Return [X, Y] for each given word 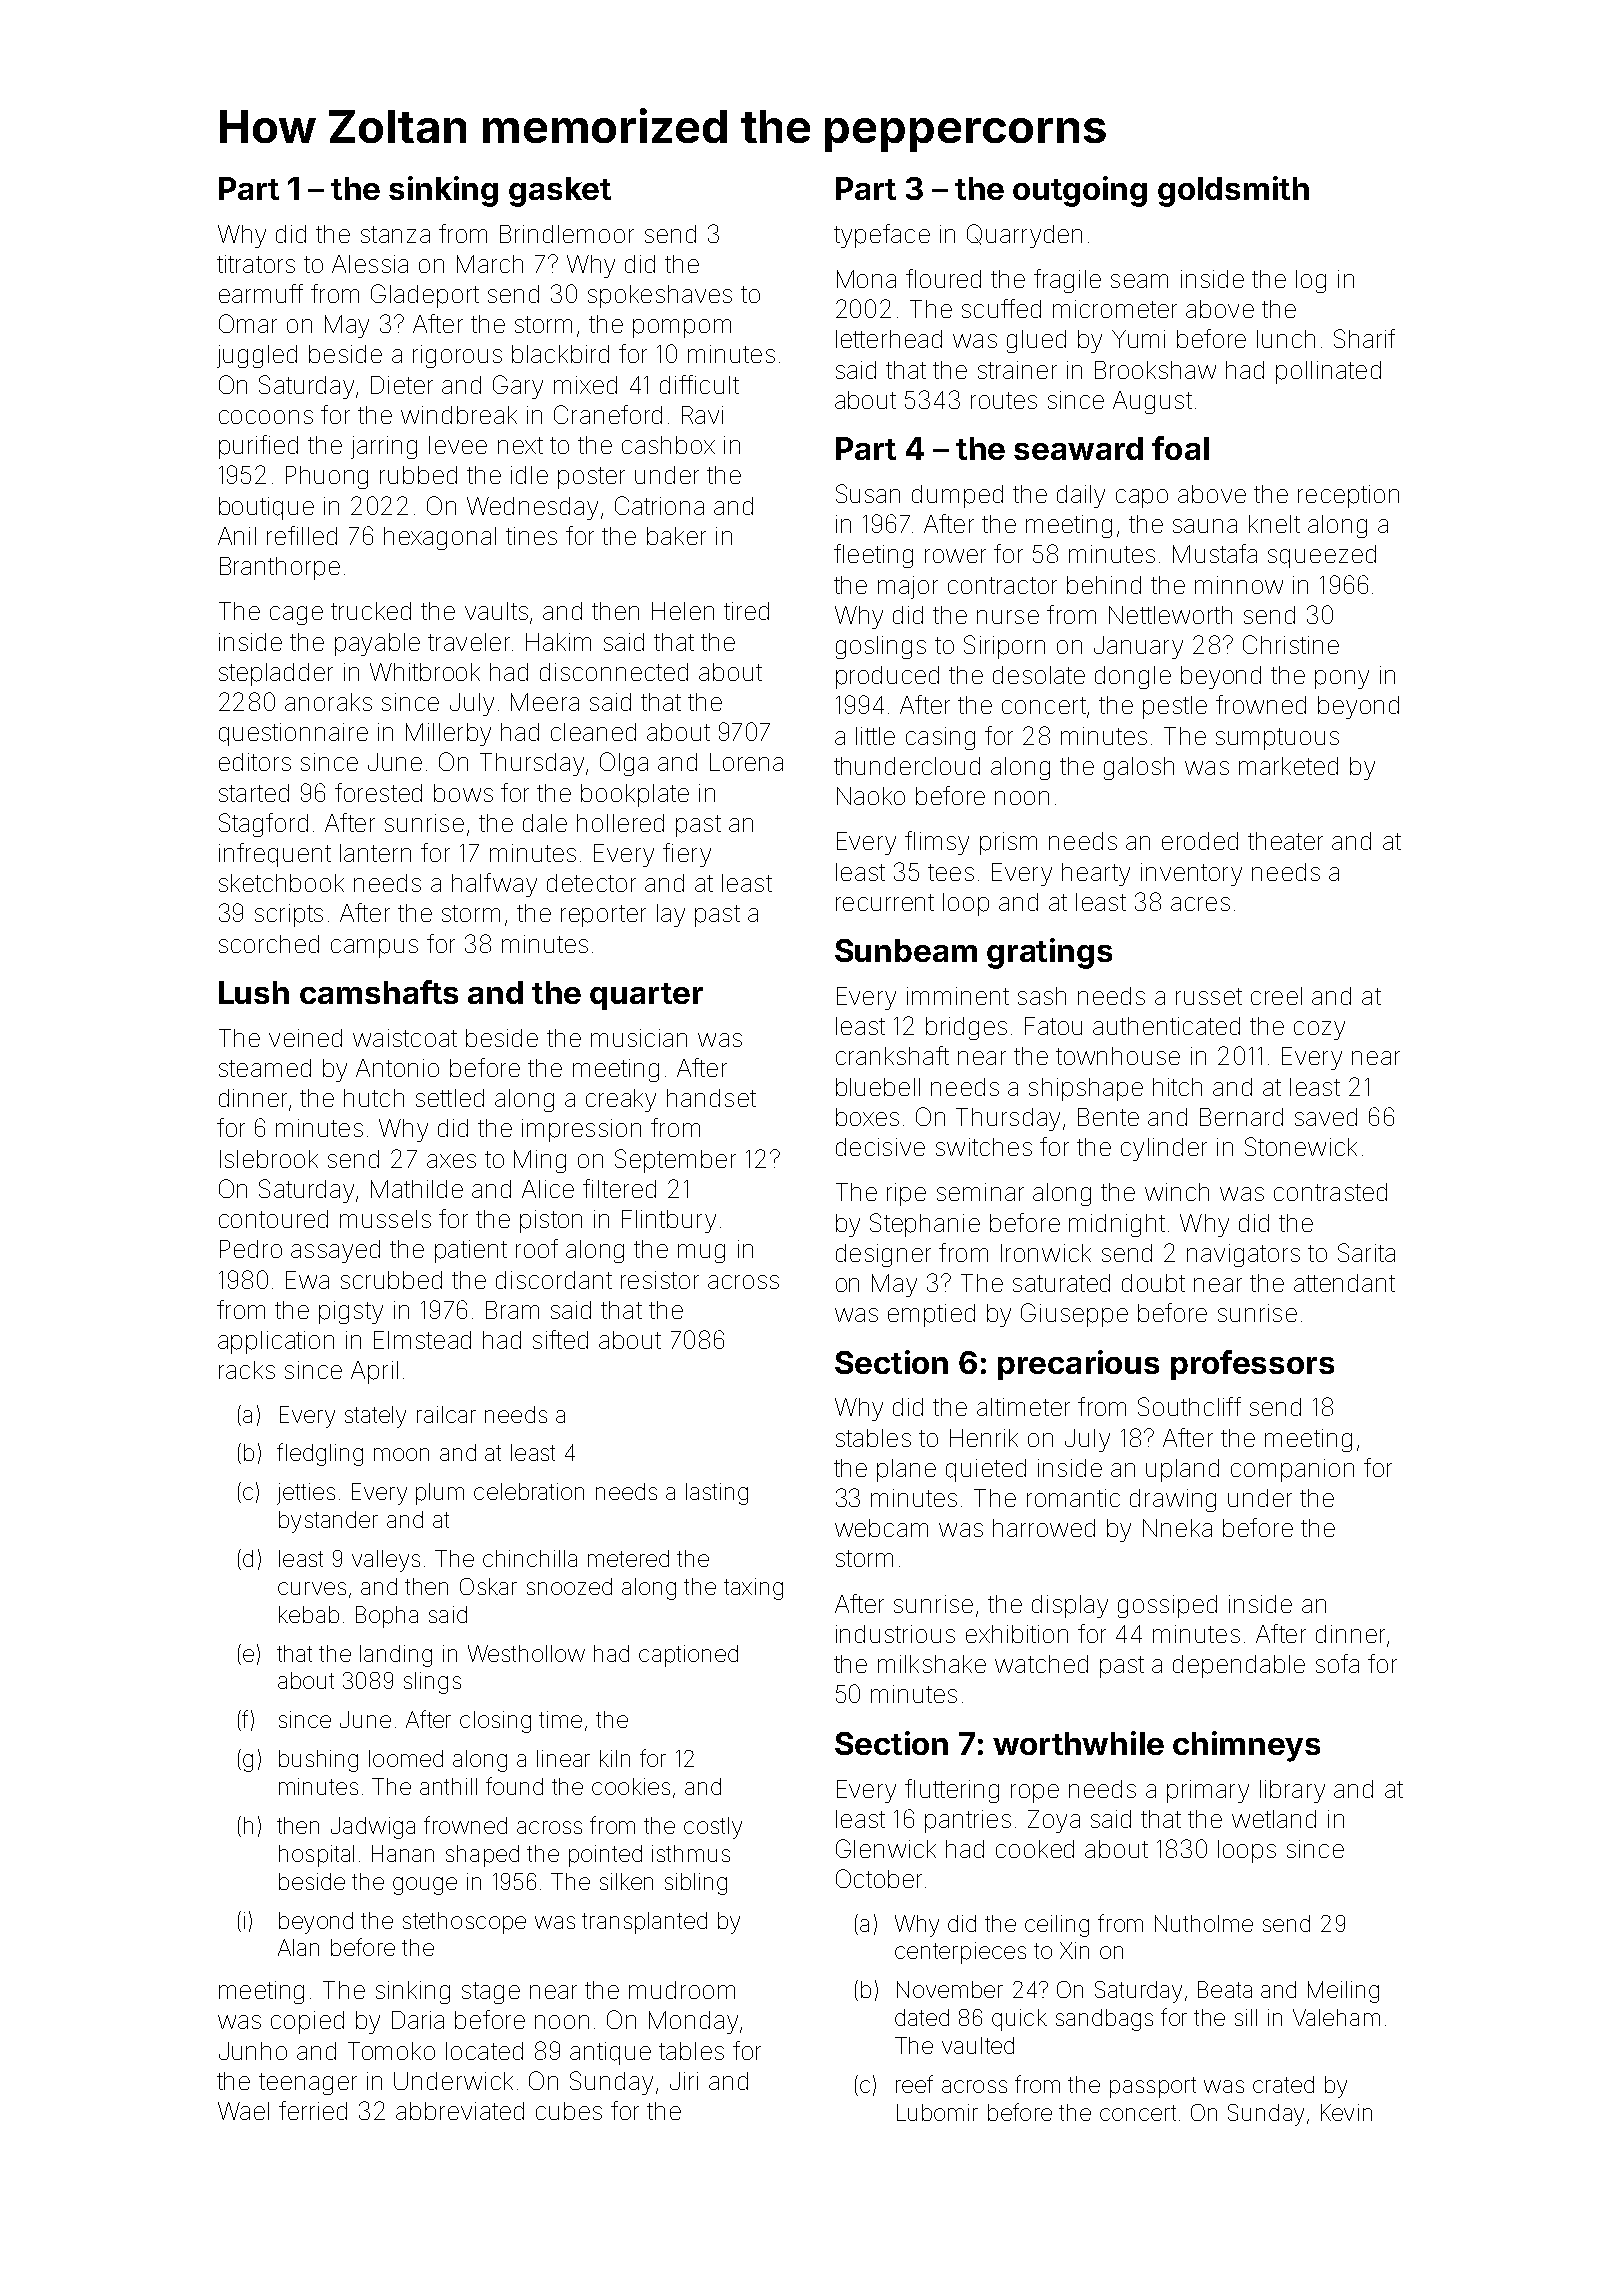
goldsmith [1233, 191]
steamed [265, 1068]
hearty [1096, 874]
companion [1292, 1470]
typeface [882, 236]
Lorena [746, 762]
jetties [306, 1494]
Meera [545, 702]
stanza [395, 234]
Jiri [684, 2081]
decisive [880, 1147]
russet [1209, 996]
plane [906, 1470]
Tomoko [391, 2051]
